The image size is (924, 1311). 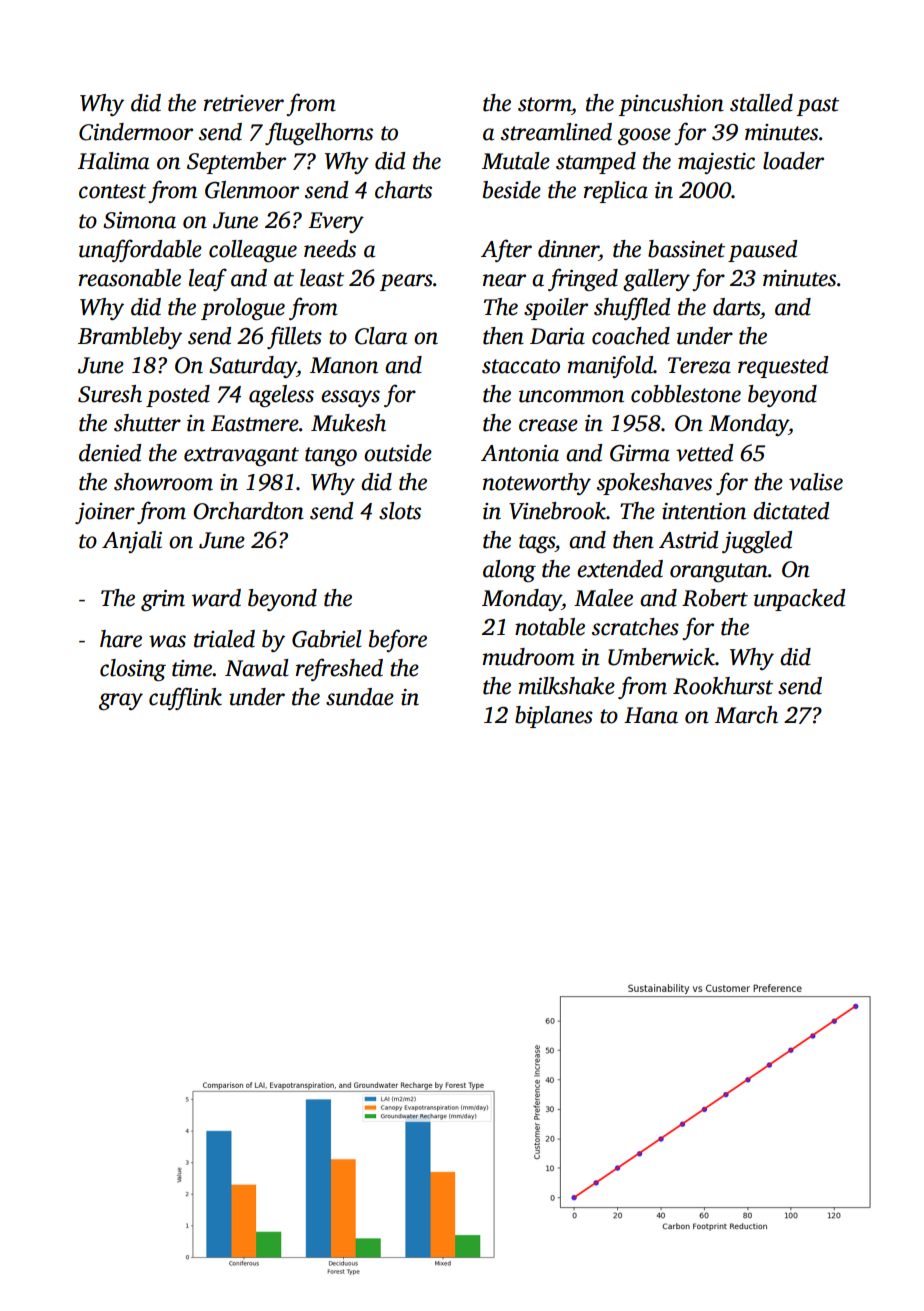 I want to click on Orchardton, so click(x=248, y=511).
